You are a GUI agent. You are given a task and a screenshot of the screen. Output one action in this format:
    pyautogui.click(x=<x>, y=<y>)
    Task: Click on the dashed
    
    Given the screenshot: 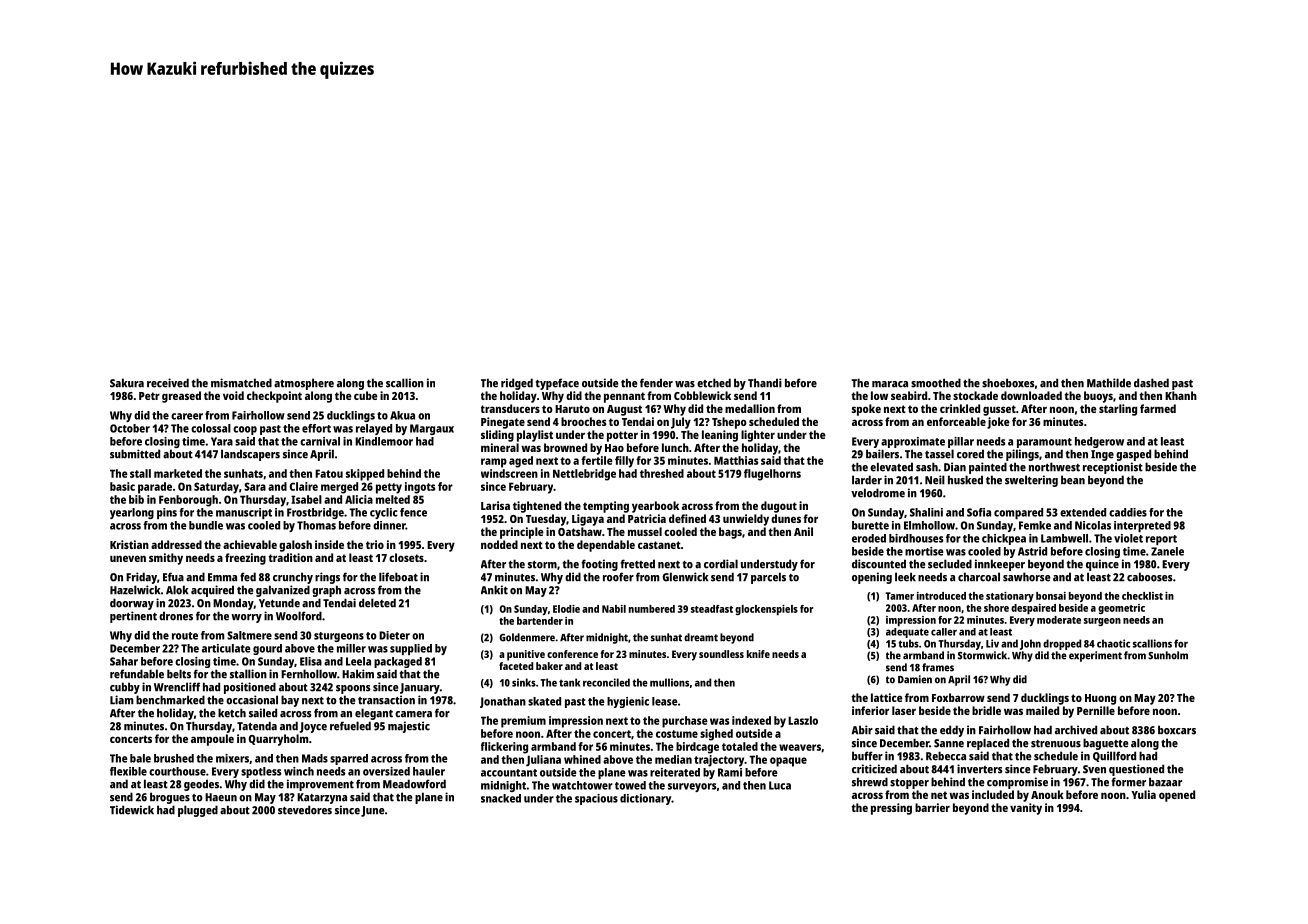 What is the action you would take?
    pyautogui.click(x=1151, y=383)
